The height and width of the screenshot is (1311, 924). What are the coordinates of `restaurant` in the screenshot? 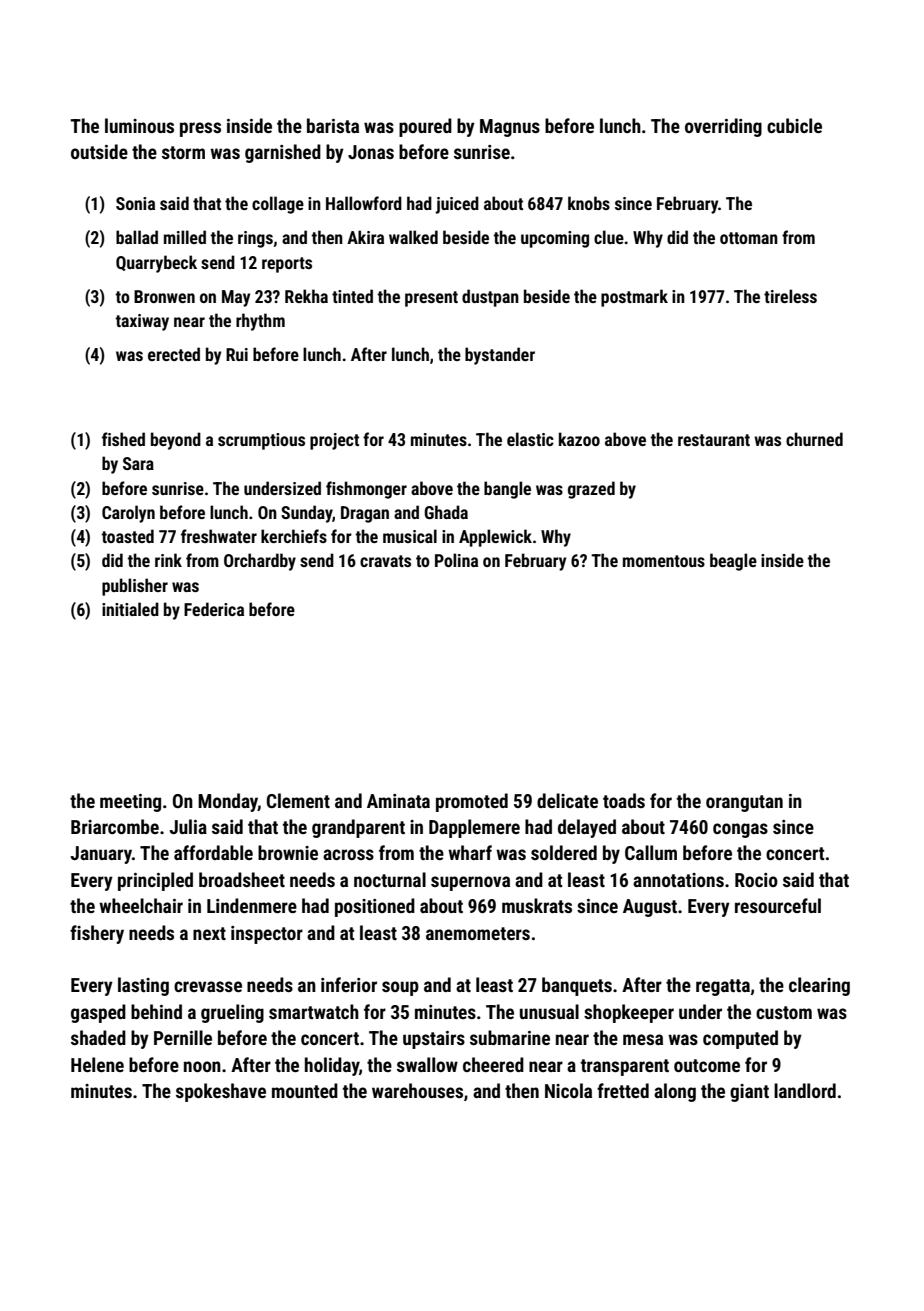 It's located at (714, 440).
